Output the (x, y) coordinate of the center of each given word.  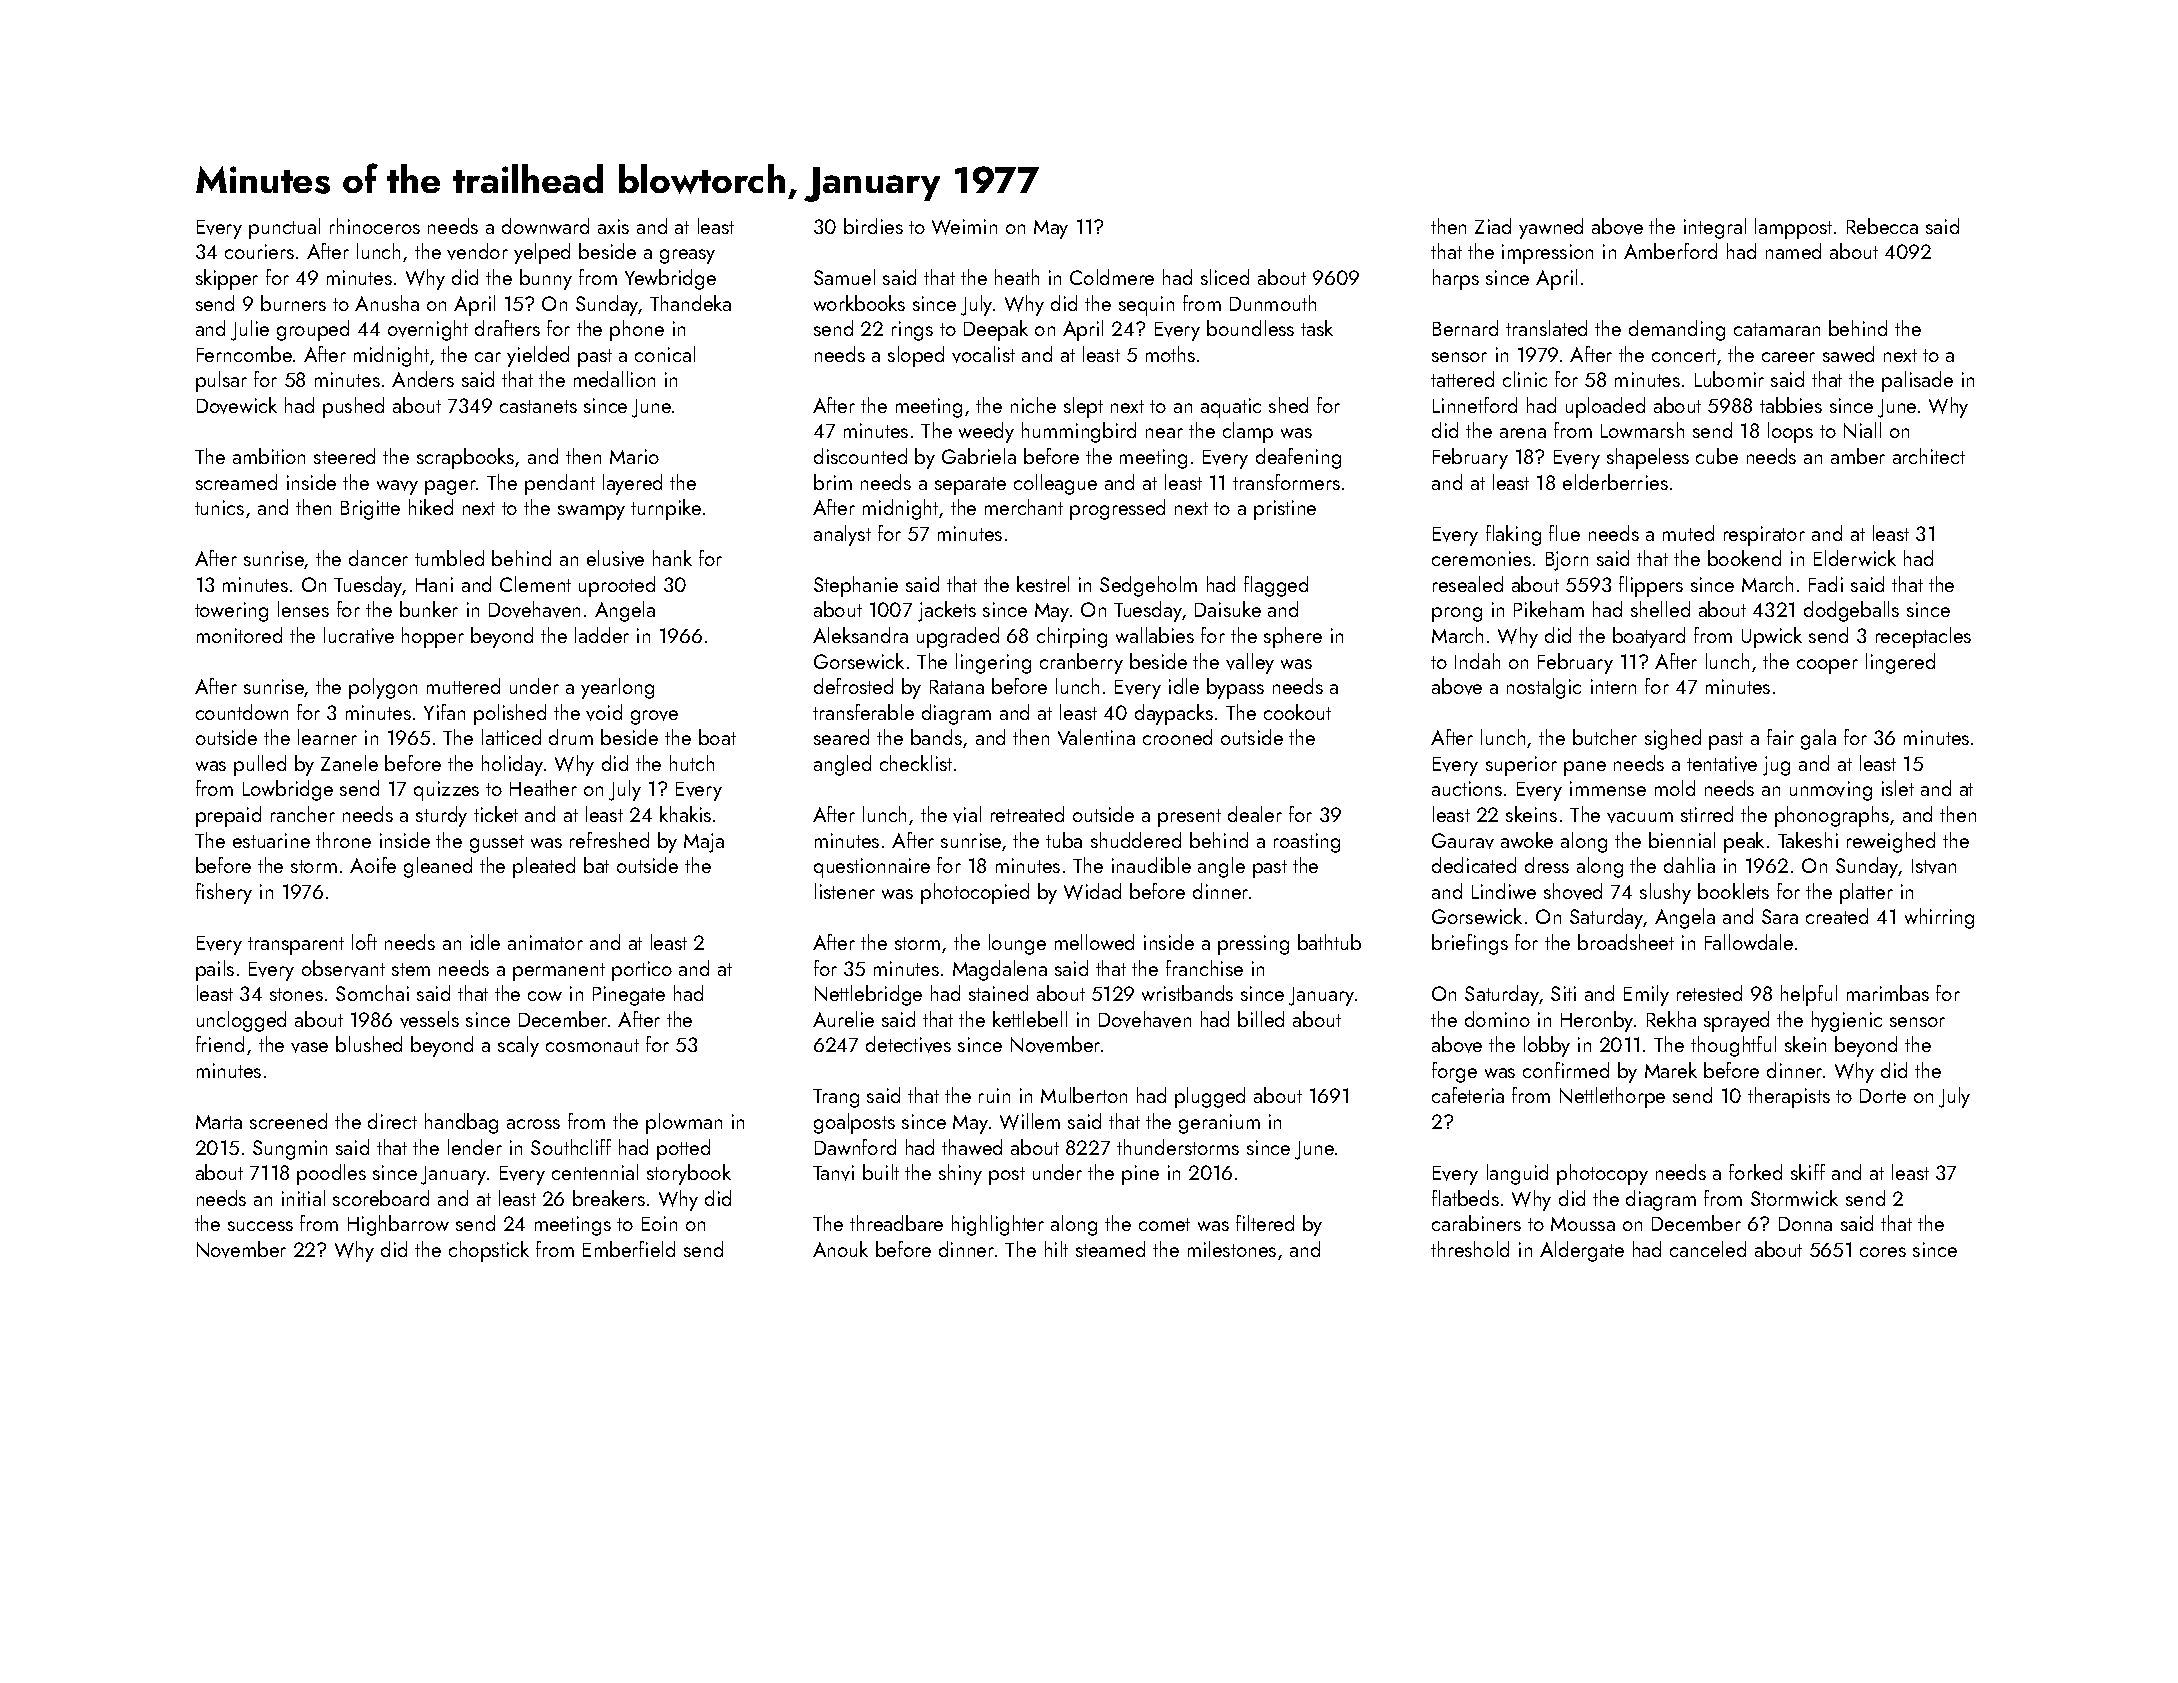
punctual (284, 228)
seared (841, 737)
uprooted (617, 586)
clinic (1525, 379)
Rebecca (1882, 226)
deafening (1298, 458)
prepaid (228, 816)
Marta (219, 1122)
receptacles (1923, 637)
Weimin (964, 227)
